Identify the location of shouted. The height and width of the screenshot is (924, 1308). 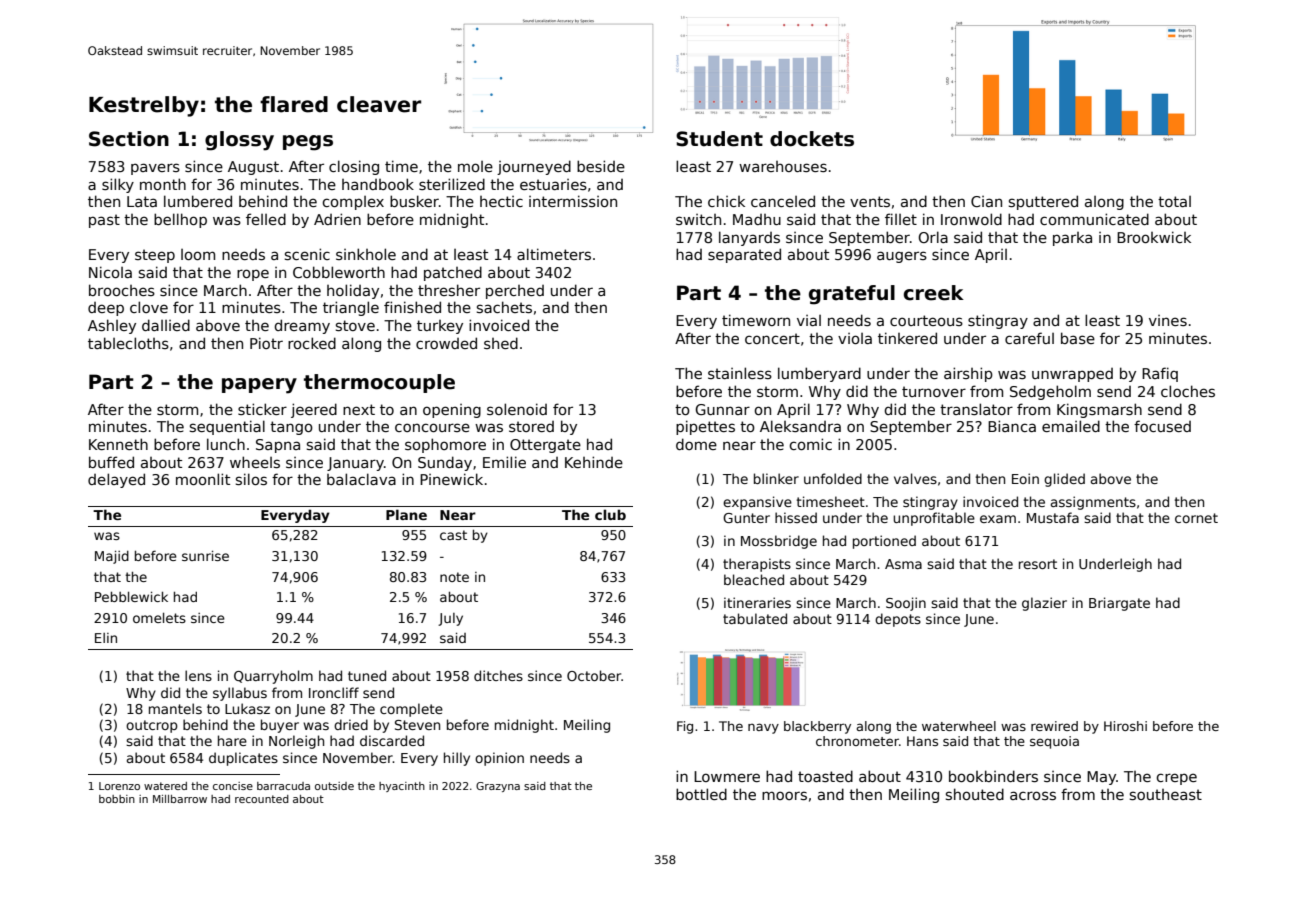
(975, 794).
